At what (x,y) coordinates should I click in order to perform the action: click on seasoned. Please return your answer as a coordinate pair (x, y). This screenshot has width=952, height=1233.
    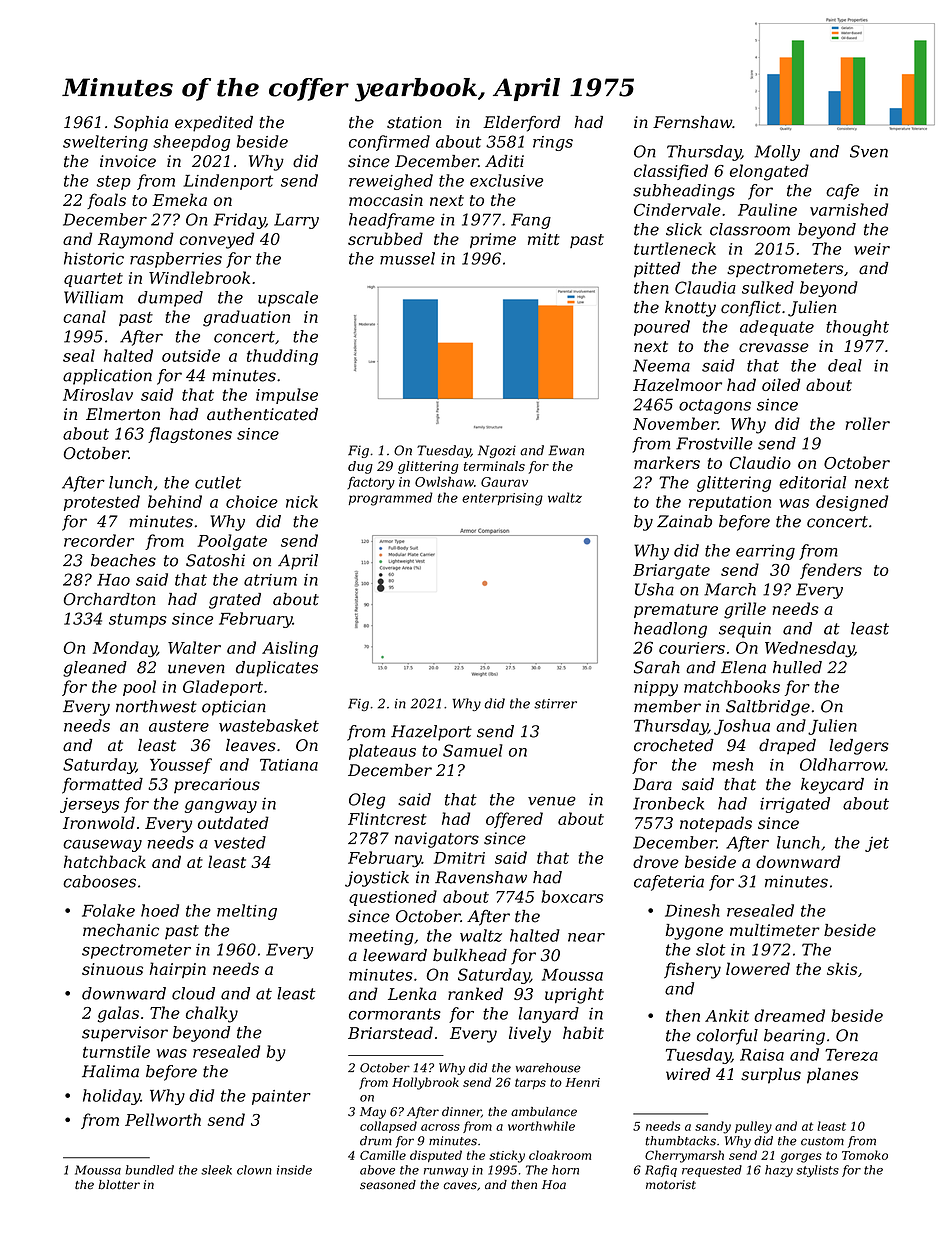
    Looking at the image, I should click on (388, 1185).
